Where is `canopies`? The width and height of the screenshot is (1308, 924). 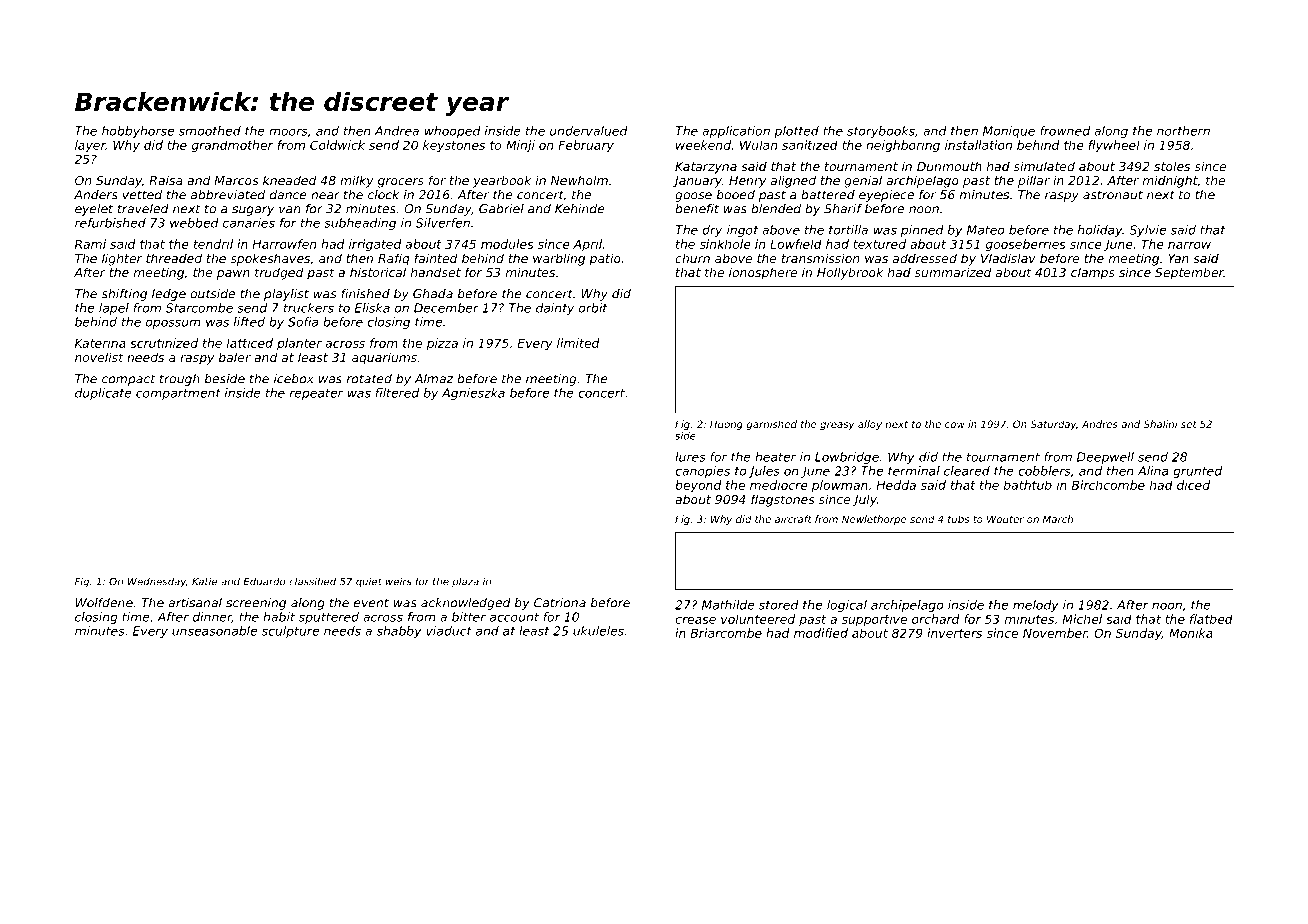
canopies is located at coordinates (702, 472).
